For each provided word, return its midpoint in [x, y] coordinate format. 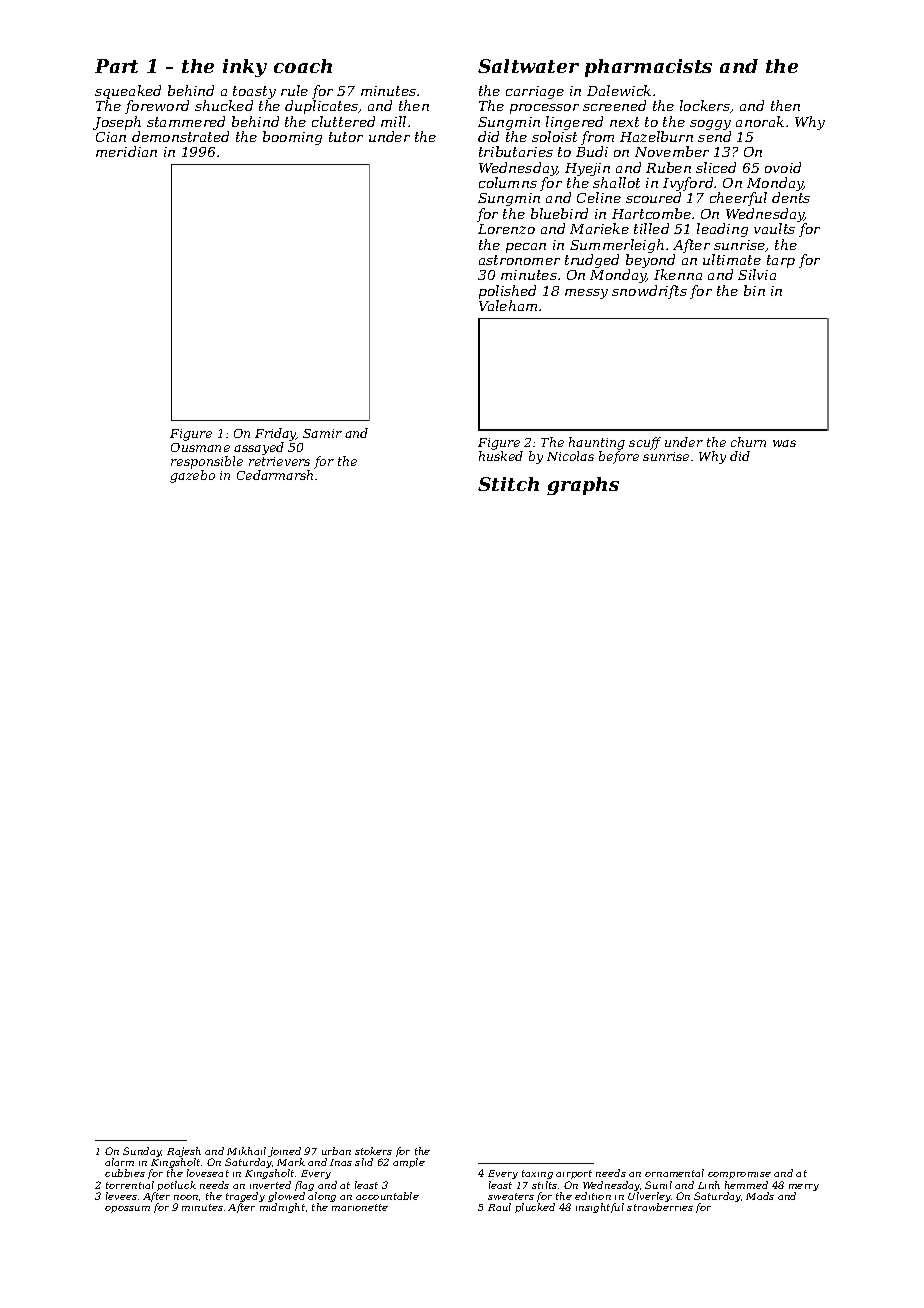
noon [186, 1197]
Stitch [508, 484]
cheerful [738, 199]
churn [748, 442]
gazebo [192, 476]
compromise [739, 1175]
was [784, 443]
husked [501, 456]
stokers [373, 1151]
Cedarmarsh [275, 475]
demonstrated [180, 136]
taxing [537, 1174]
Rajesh [184, 1152]
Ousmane [200, 447]
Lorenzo [506, 229]
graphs [583, 486]
